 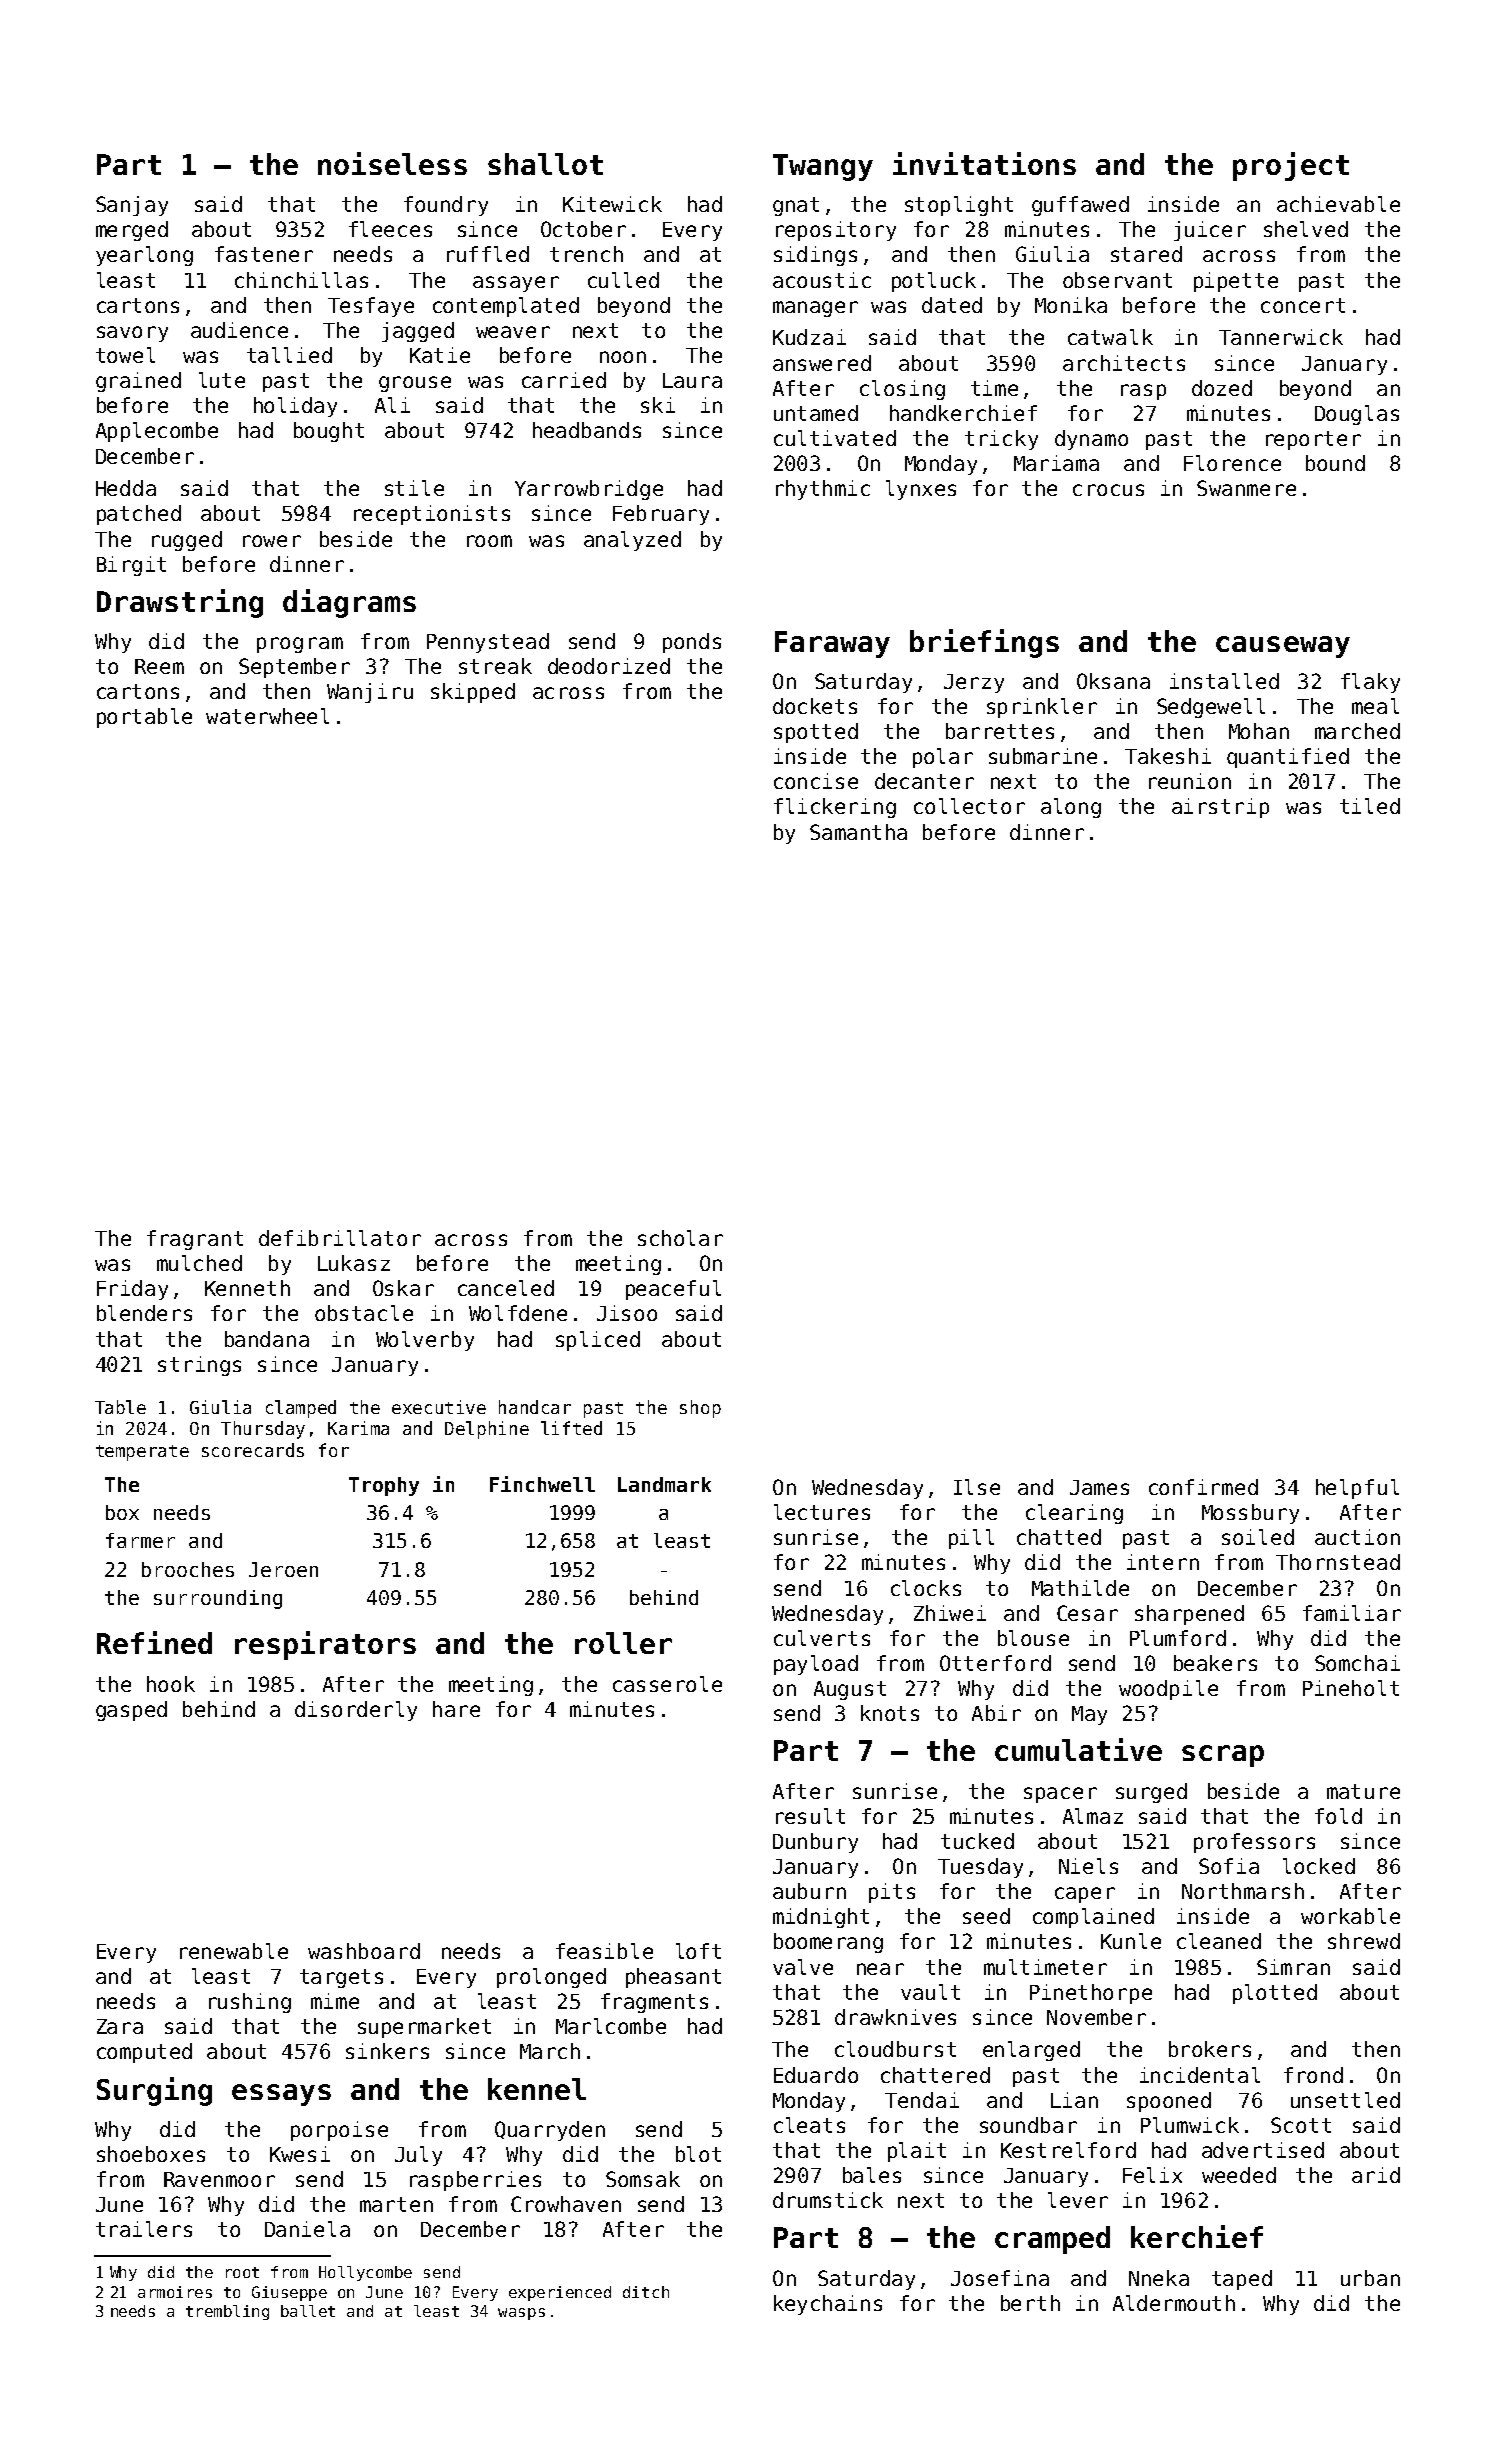 What do you see at coordinates (1220, 808) in the image?
I see `airstrip` at bounding box center [1220, 808].
